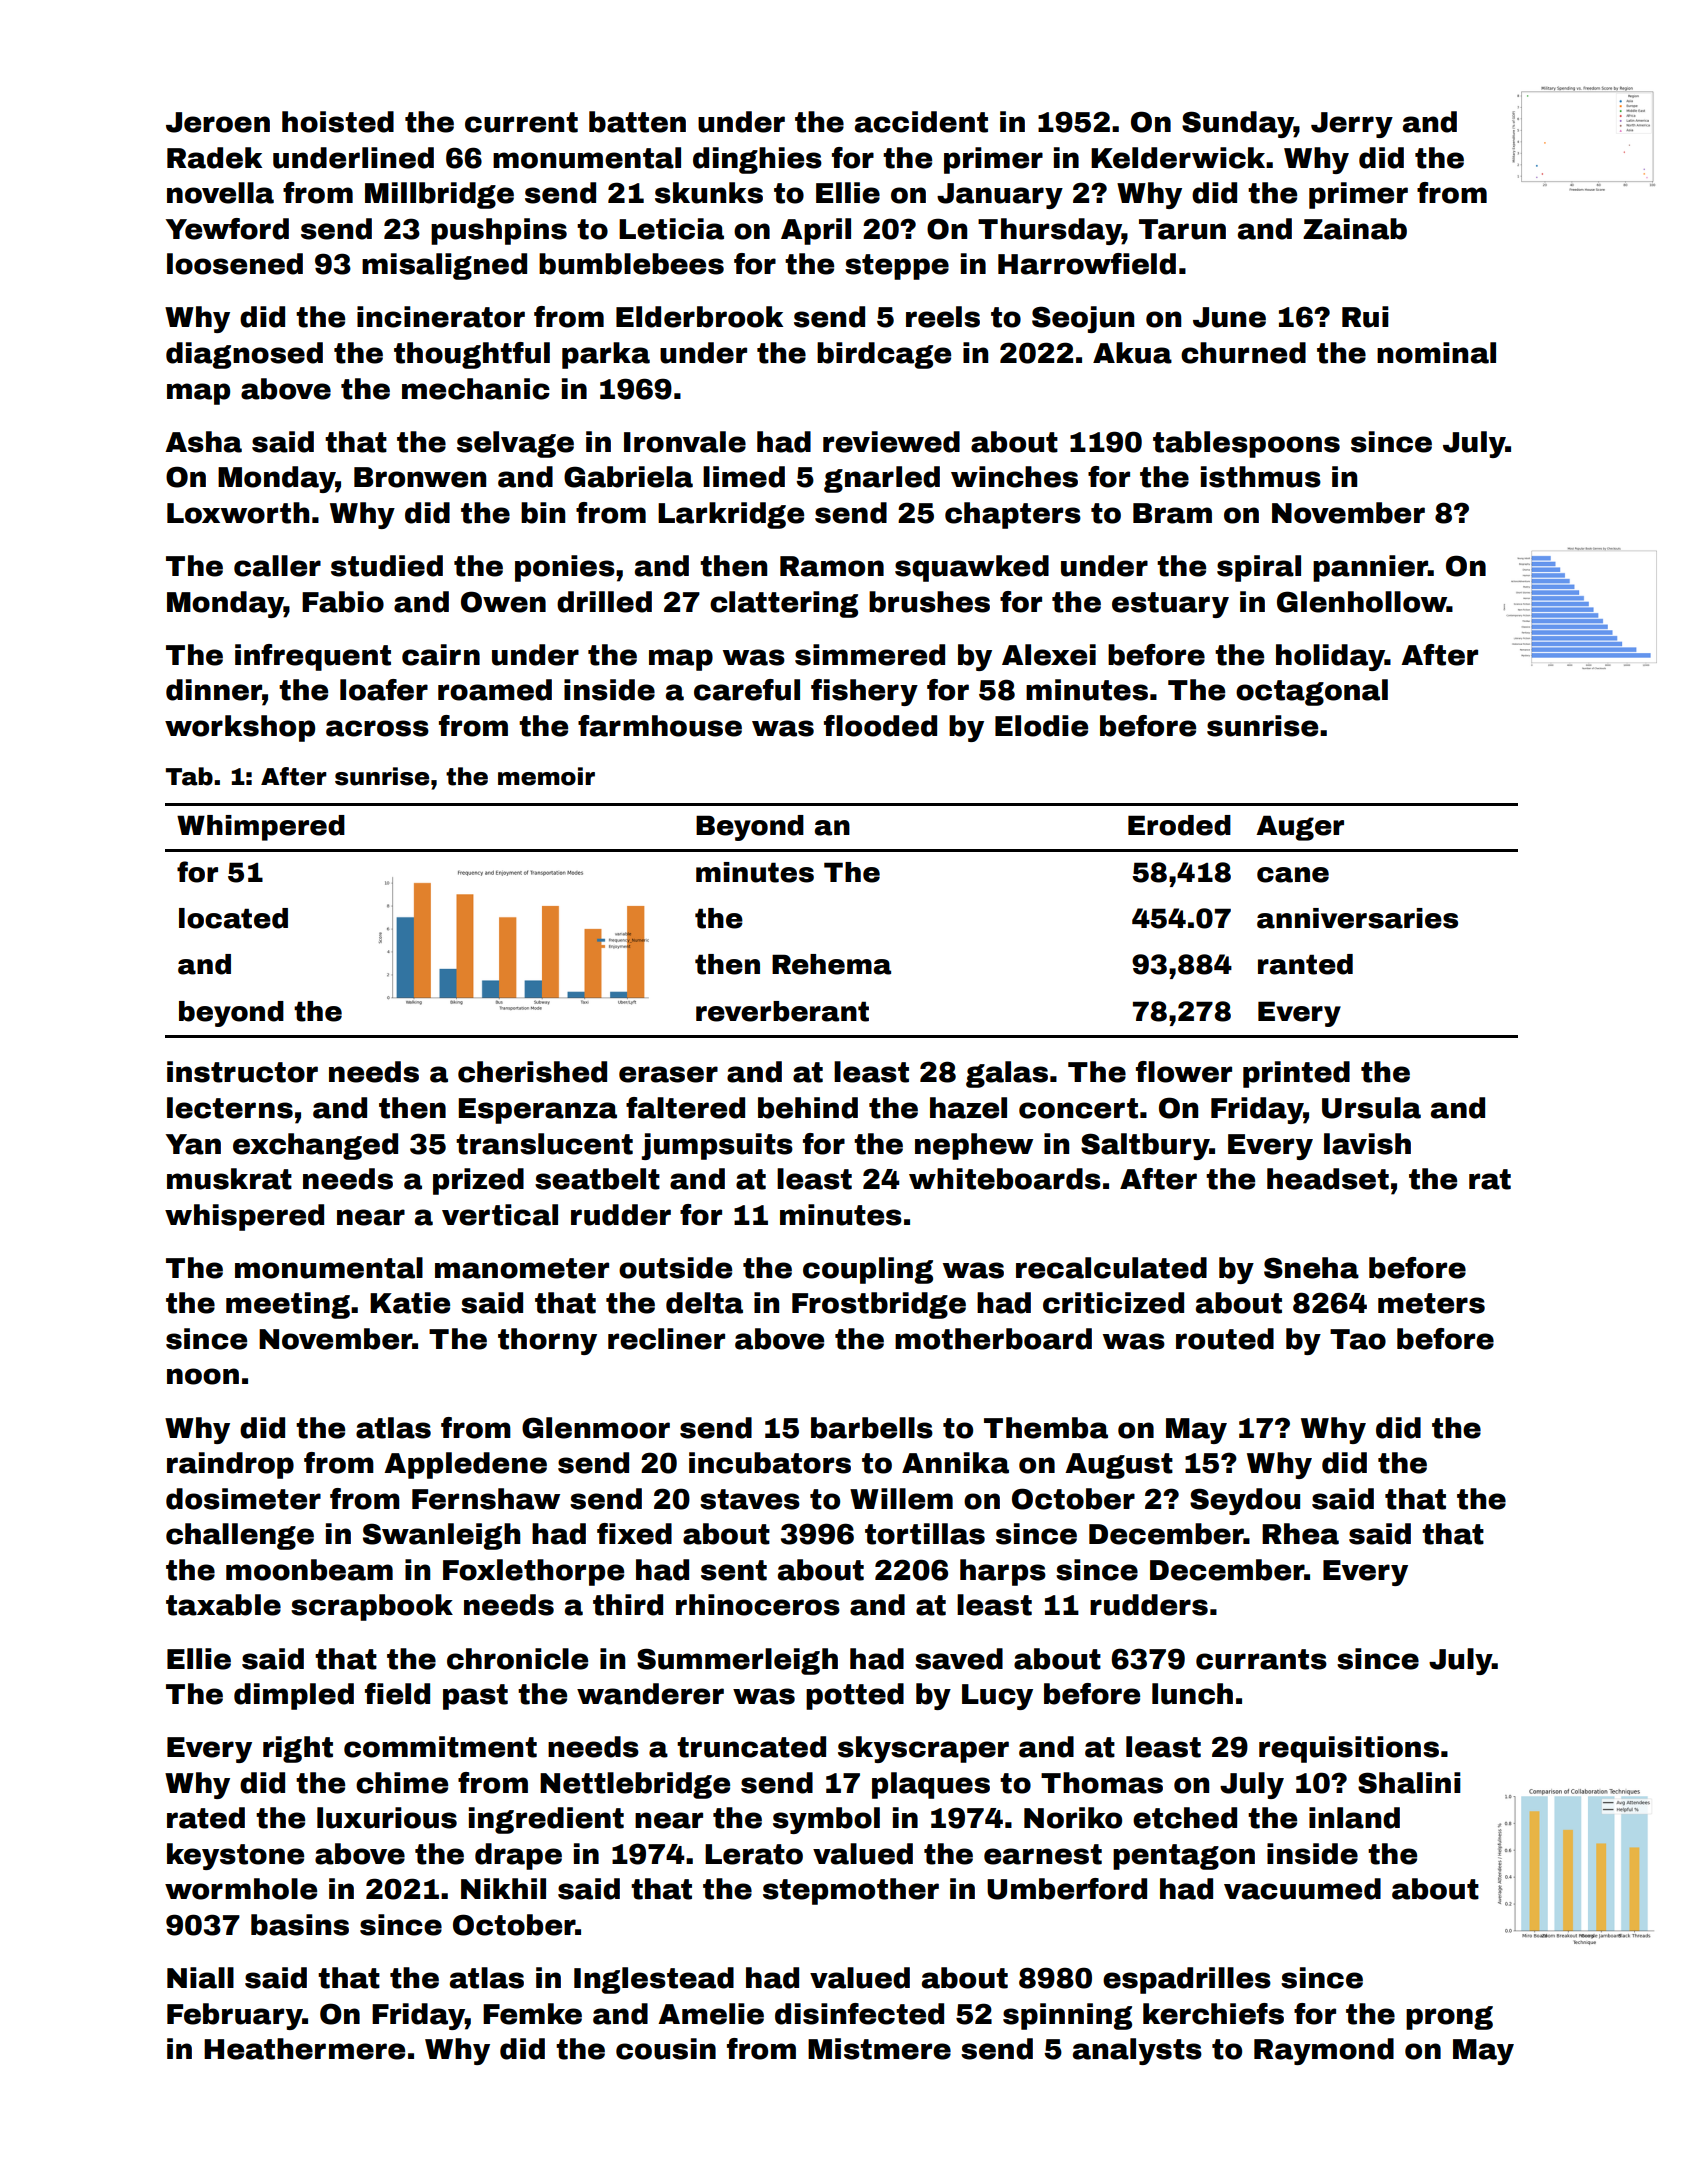 This screenshot has height=2178, width=1683. I want to click on Millbridge, so click(439, 195).
